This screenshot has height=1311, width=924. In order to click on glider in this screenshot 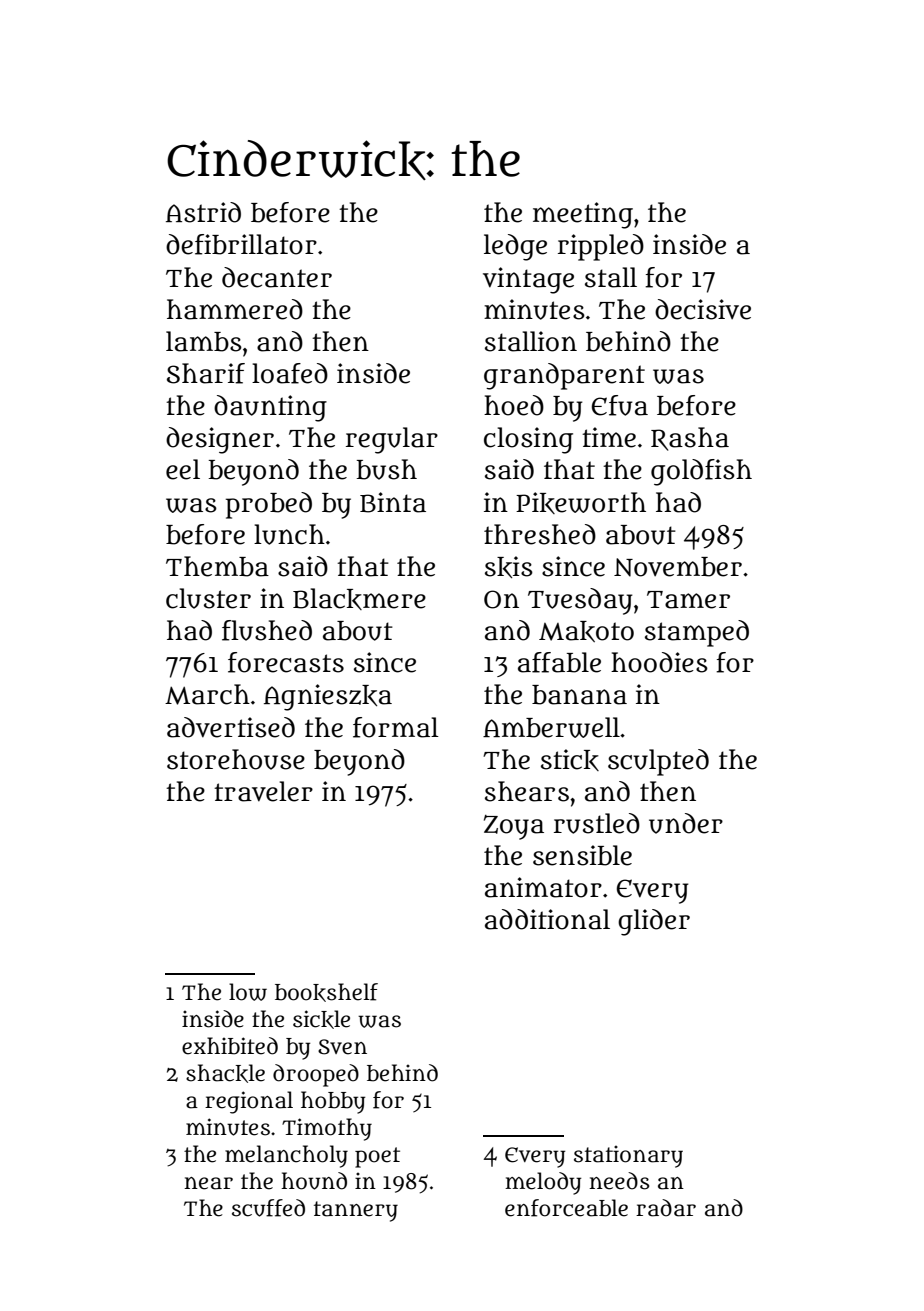, I will do `click(654, 922)`.
